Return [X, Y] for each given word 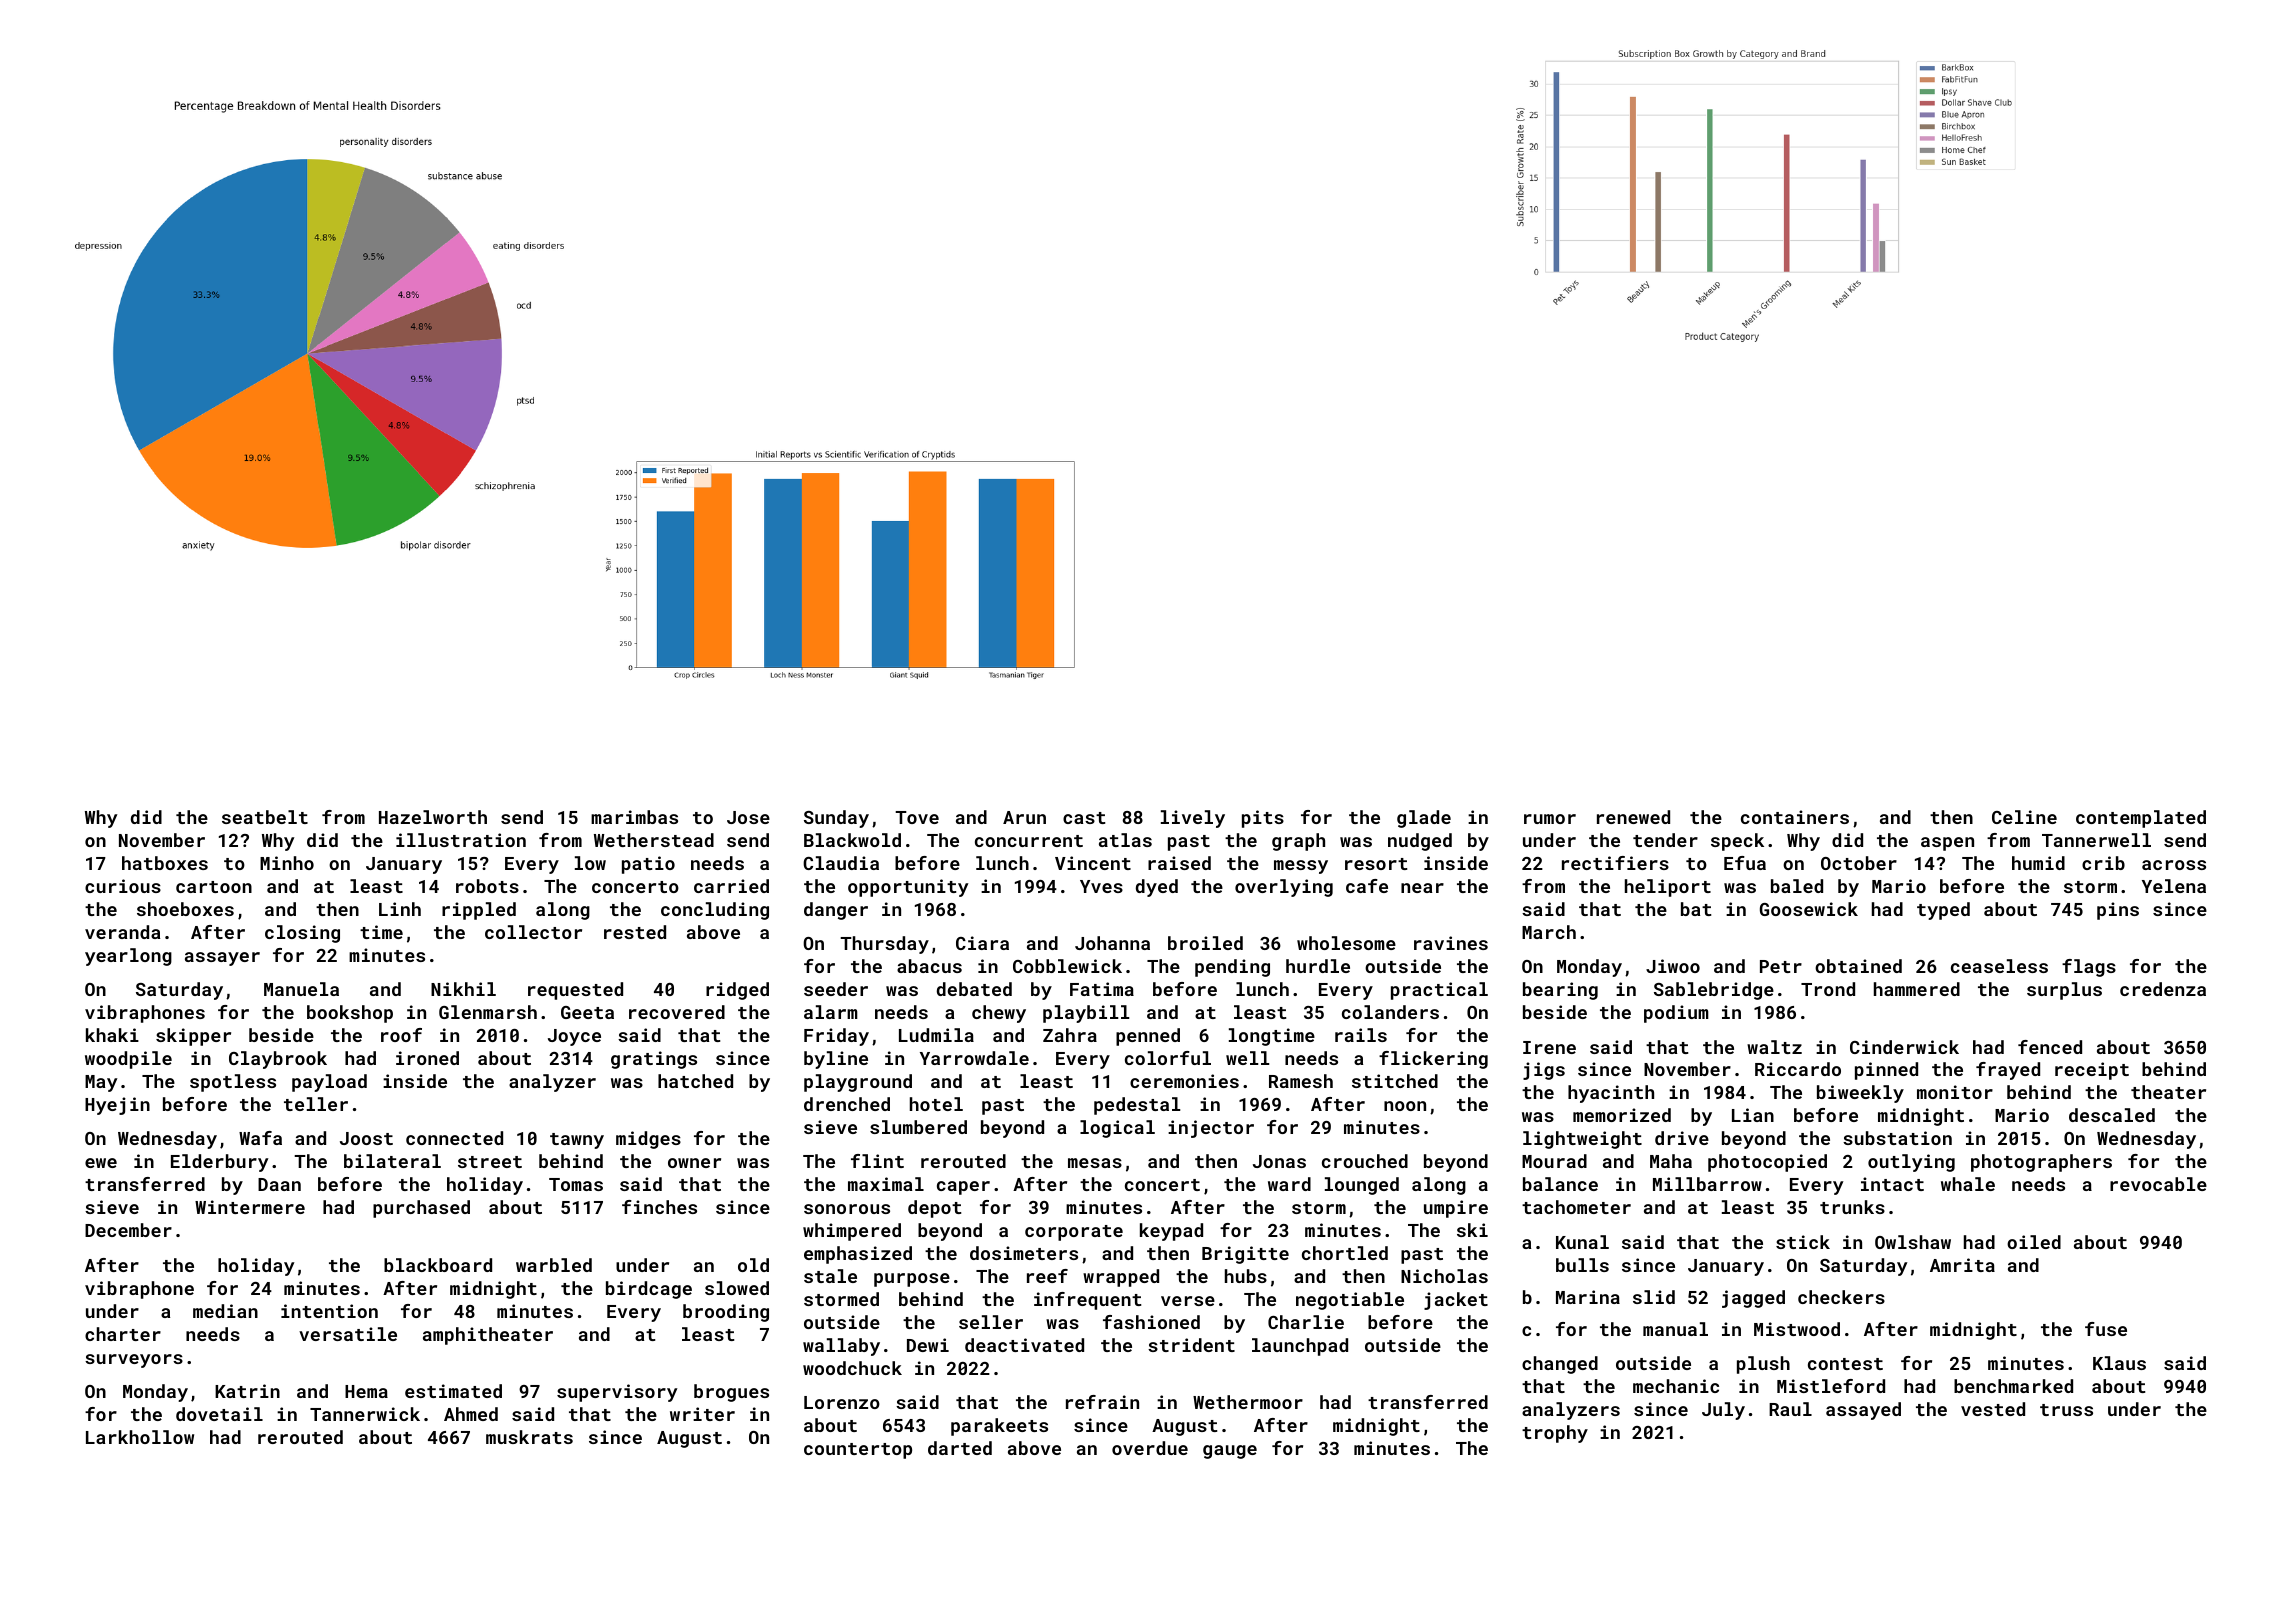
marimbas [634, 817]
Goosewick [1809, 909]
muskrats [529, 1437]
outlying [1911, 1163]
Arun [1024, 817]
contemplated [2141, 819]
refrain [1102, 1402]
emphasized [858, 1255]
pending [1232, 968]
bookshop [350, 1014]
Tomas [576, 1184]
